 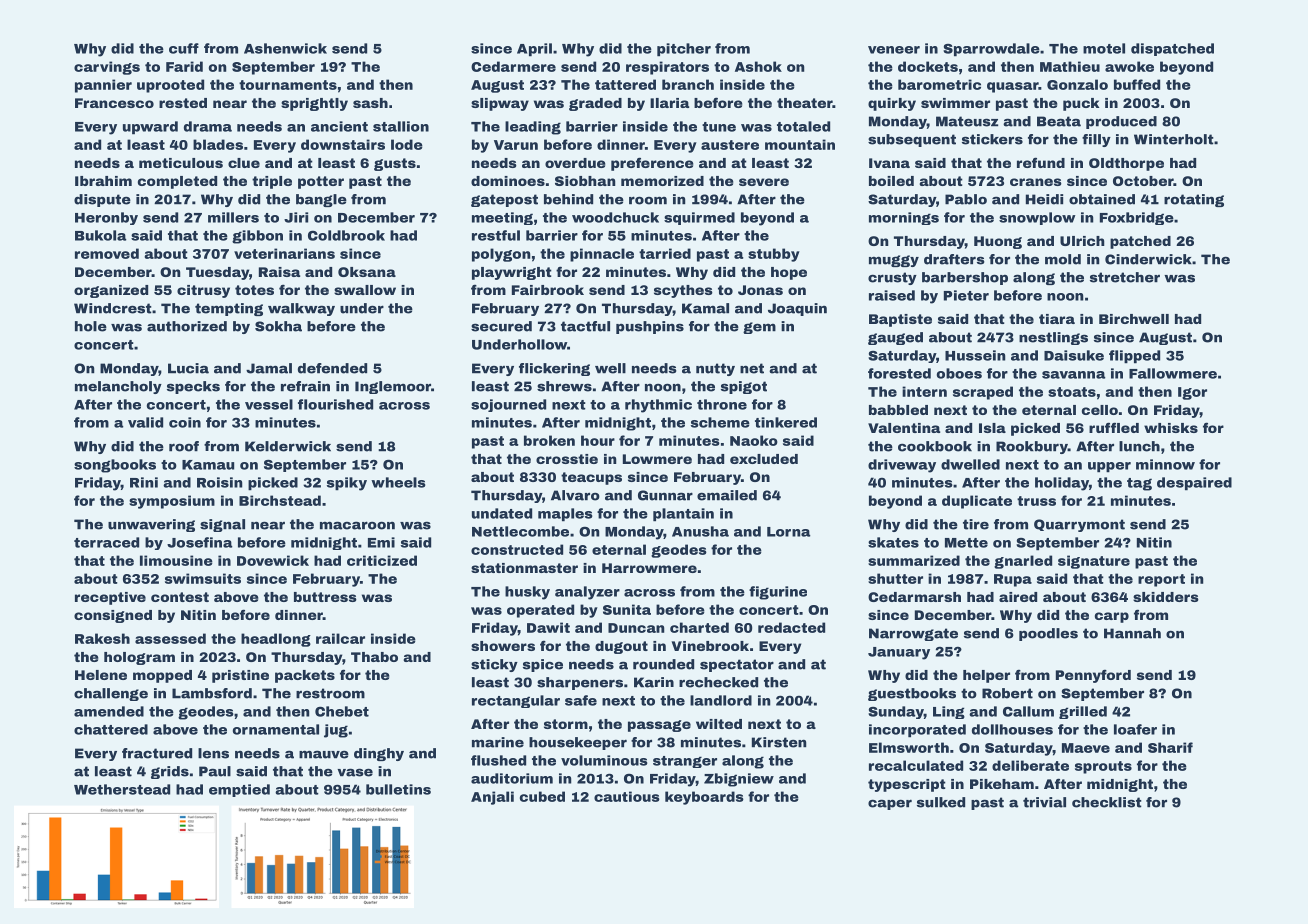 I want to click on stickers, so click(x=992, y=139).
